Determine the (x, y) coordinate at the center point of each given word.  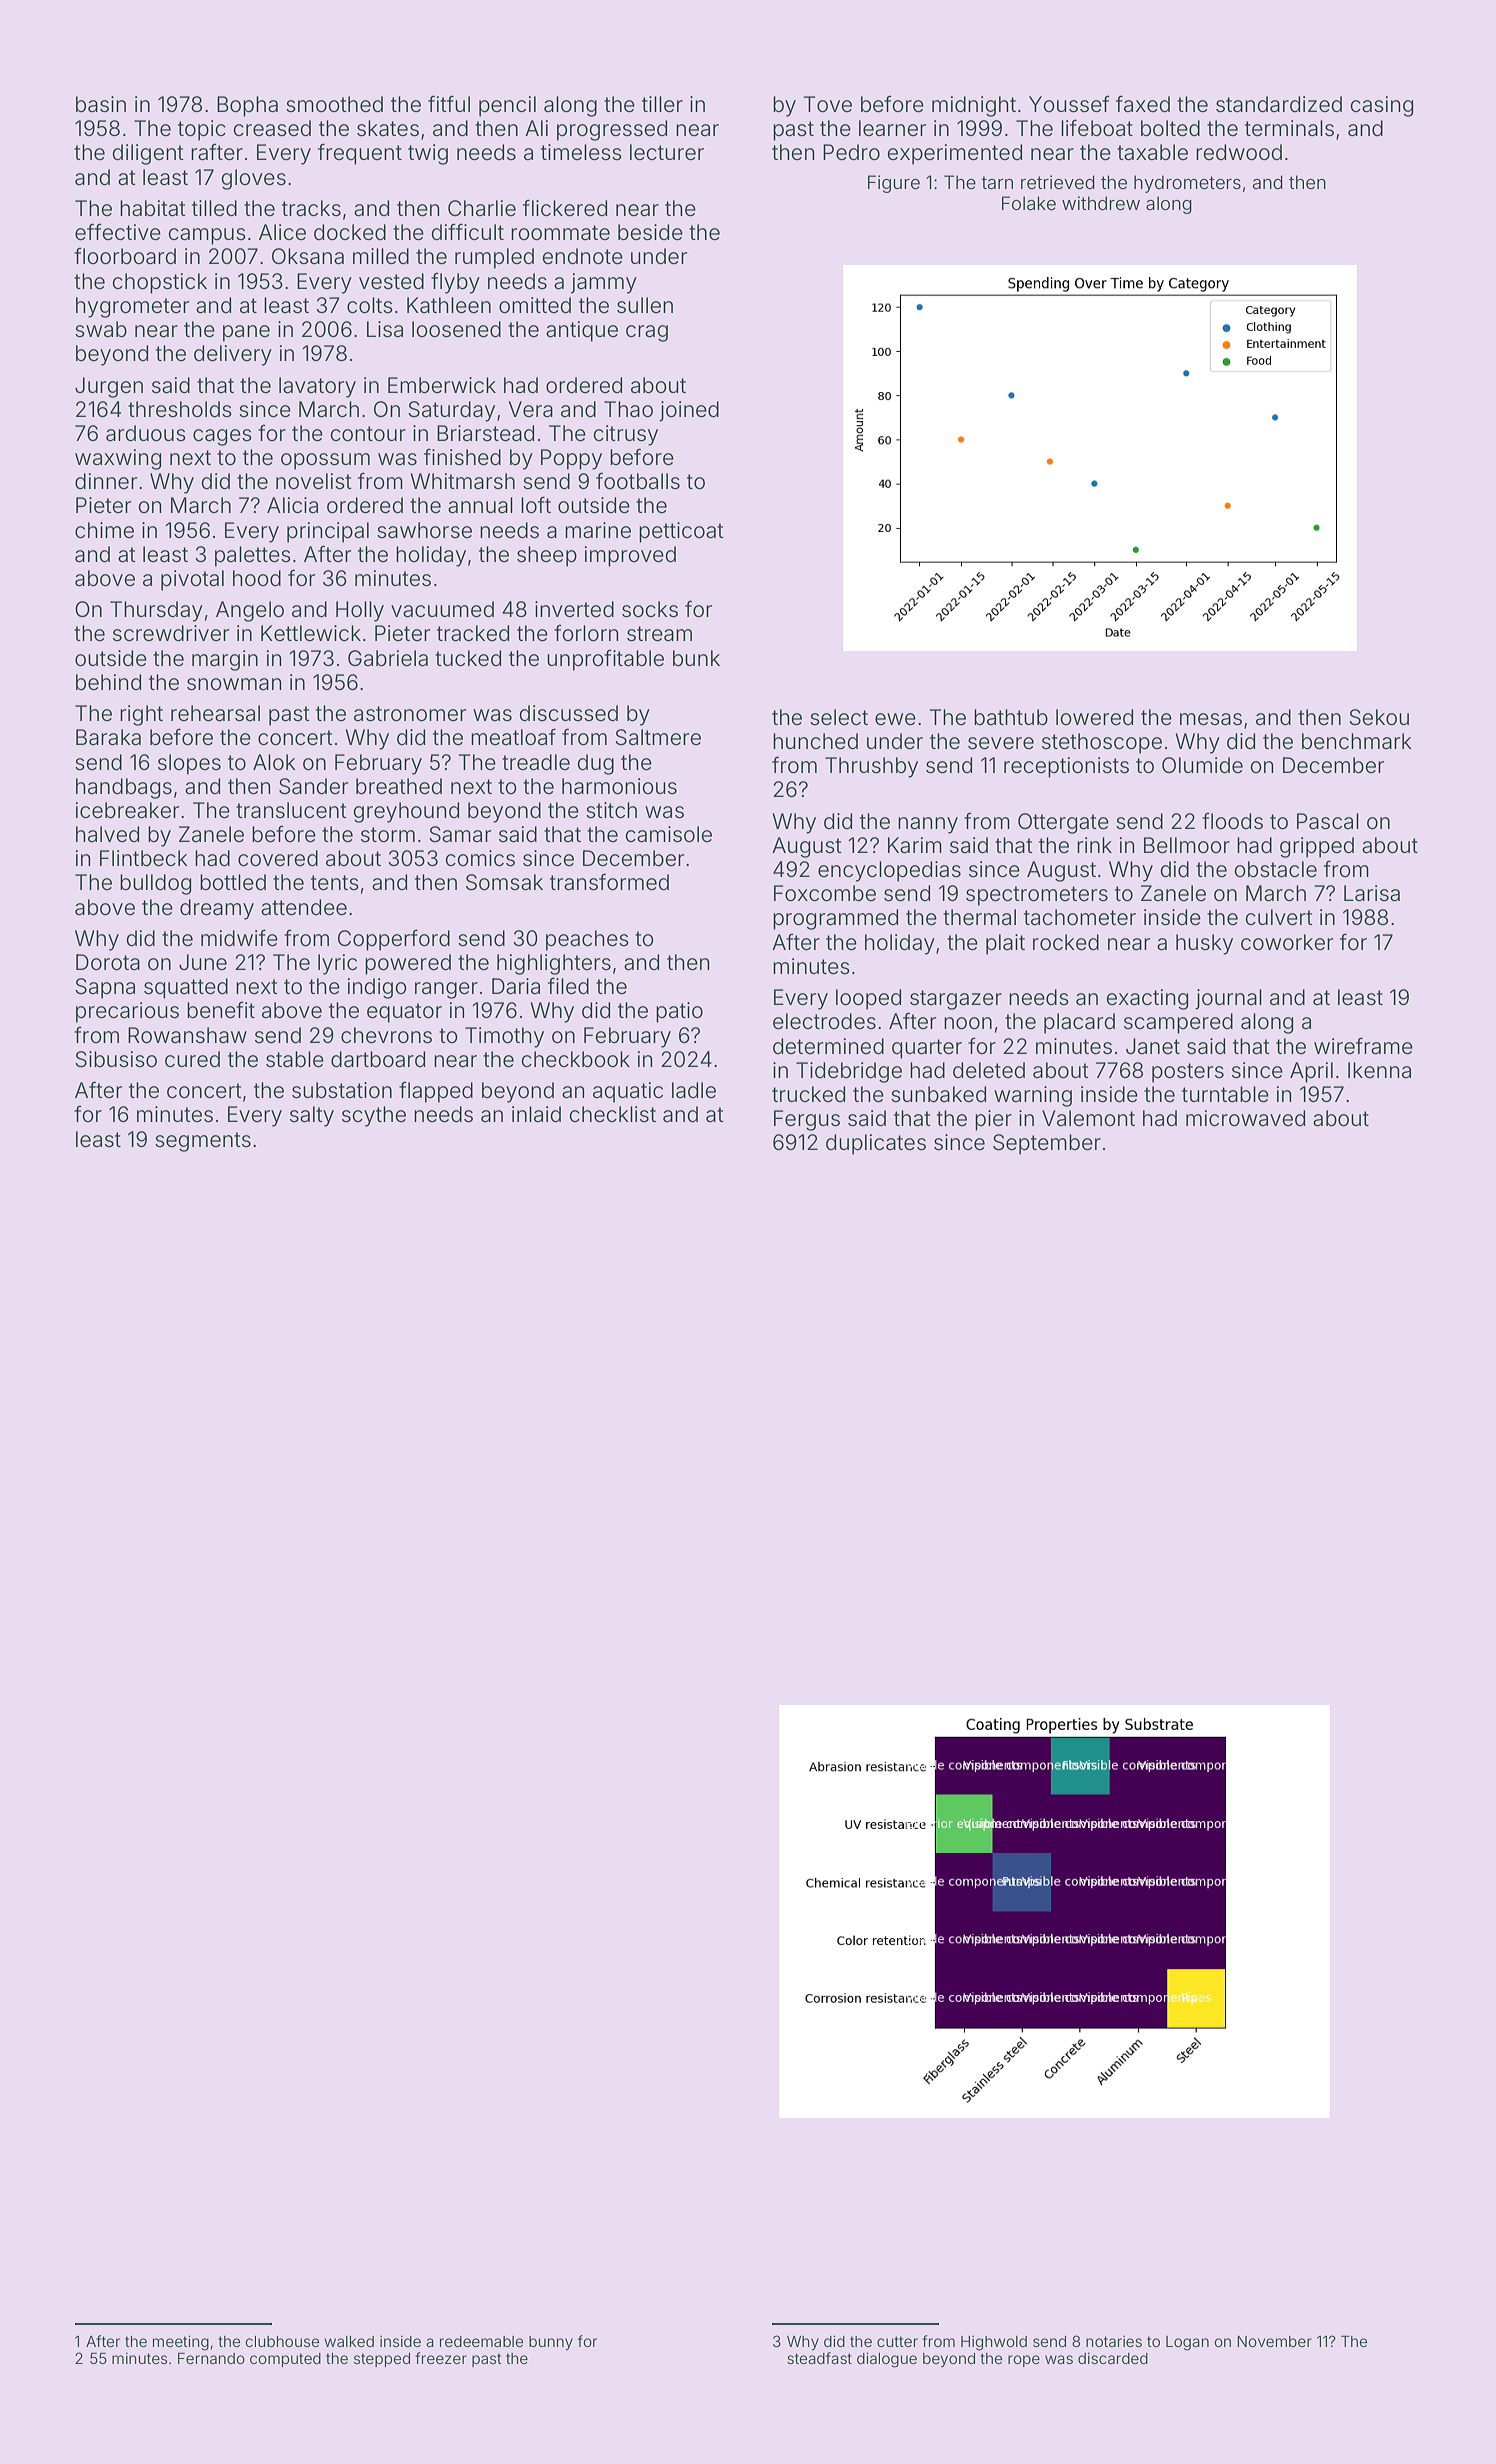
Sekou (1379, 717)
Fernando (211, 2358)
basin (101, 104)
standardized (1279, 104)
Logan (1187, 2343)
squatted (186, 988)
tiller (662, 104)
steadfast (819, 2358)
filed (568, 986)
